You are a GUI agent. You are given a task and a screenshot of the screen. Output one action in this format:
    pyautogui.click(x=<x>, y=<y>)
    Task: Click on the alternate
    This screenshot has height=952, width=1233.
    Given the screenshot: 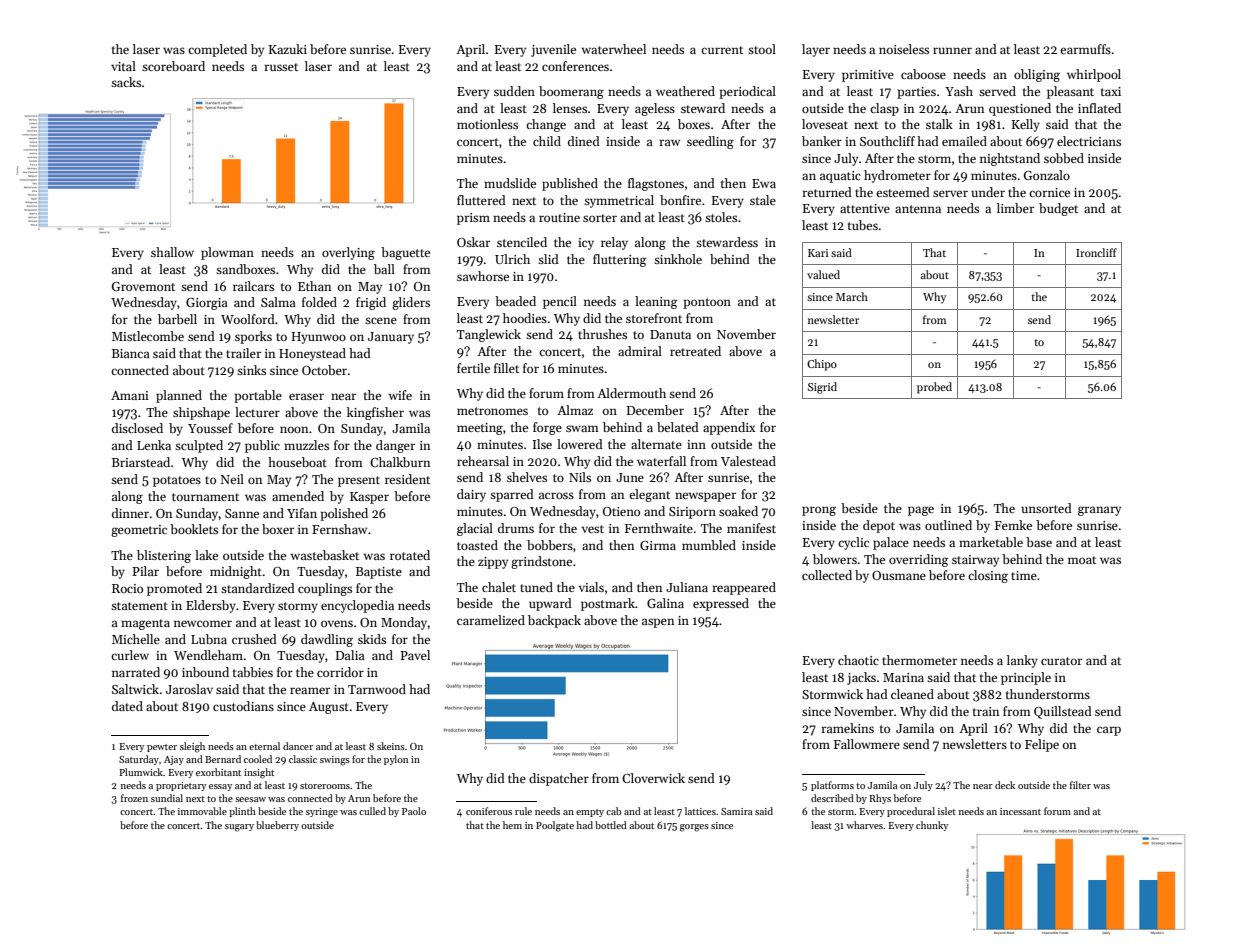 What is the action you would take?
    pyautogui.click(x=656, y=444)
